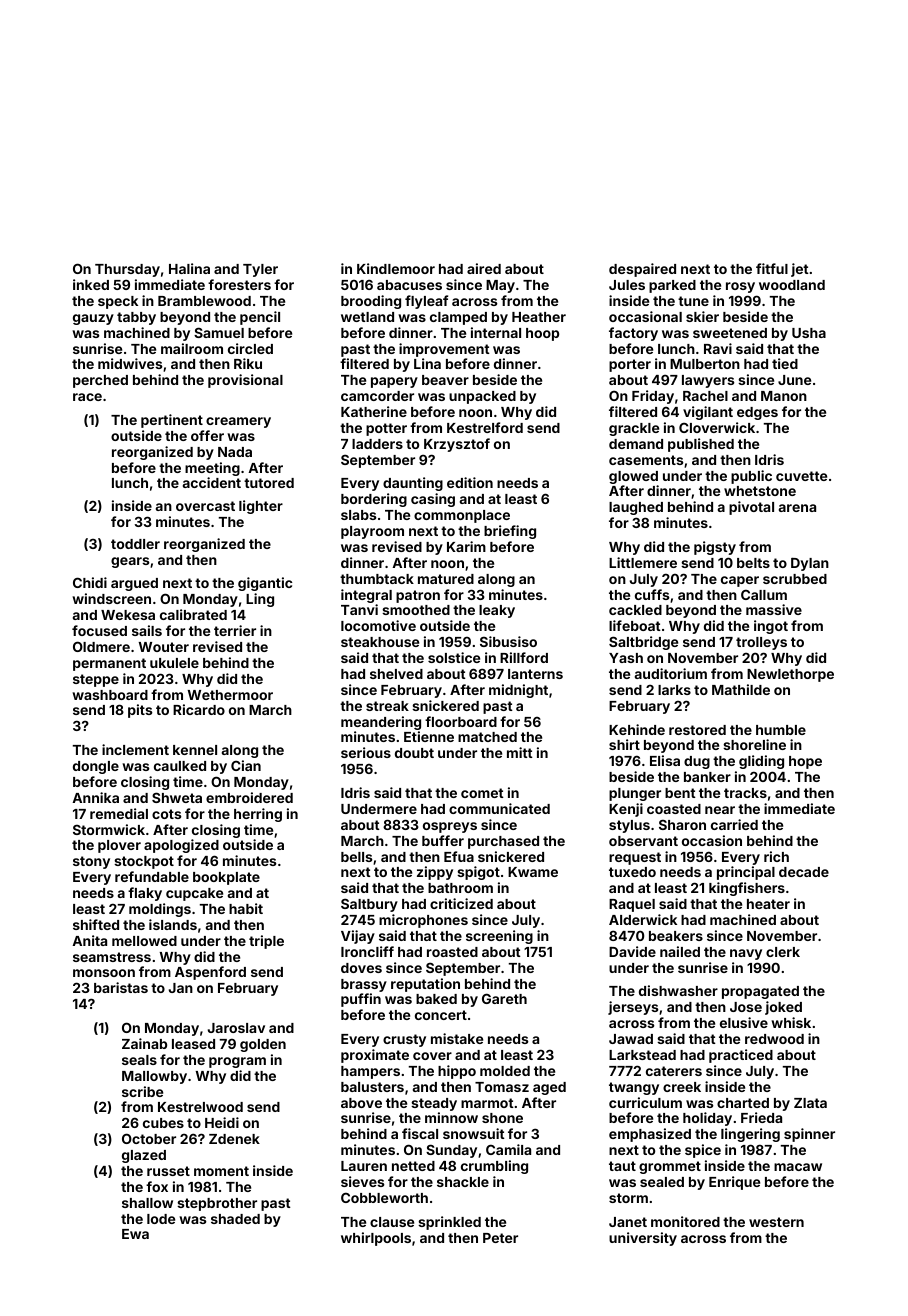 The image size is (908, 1316). Describe the element at coordinates (500, 1238) in the screenshot. I see `Peter` at that location.
